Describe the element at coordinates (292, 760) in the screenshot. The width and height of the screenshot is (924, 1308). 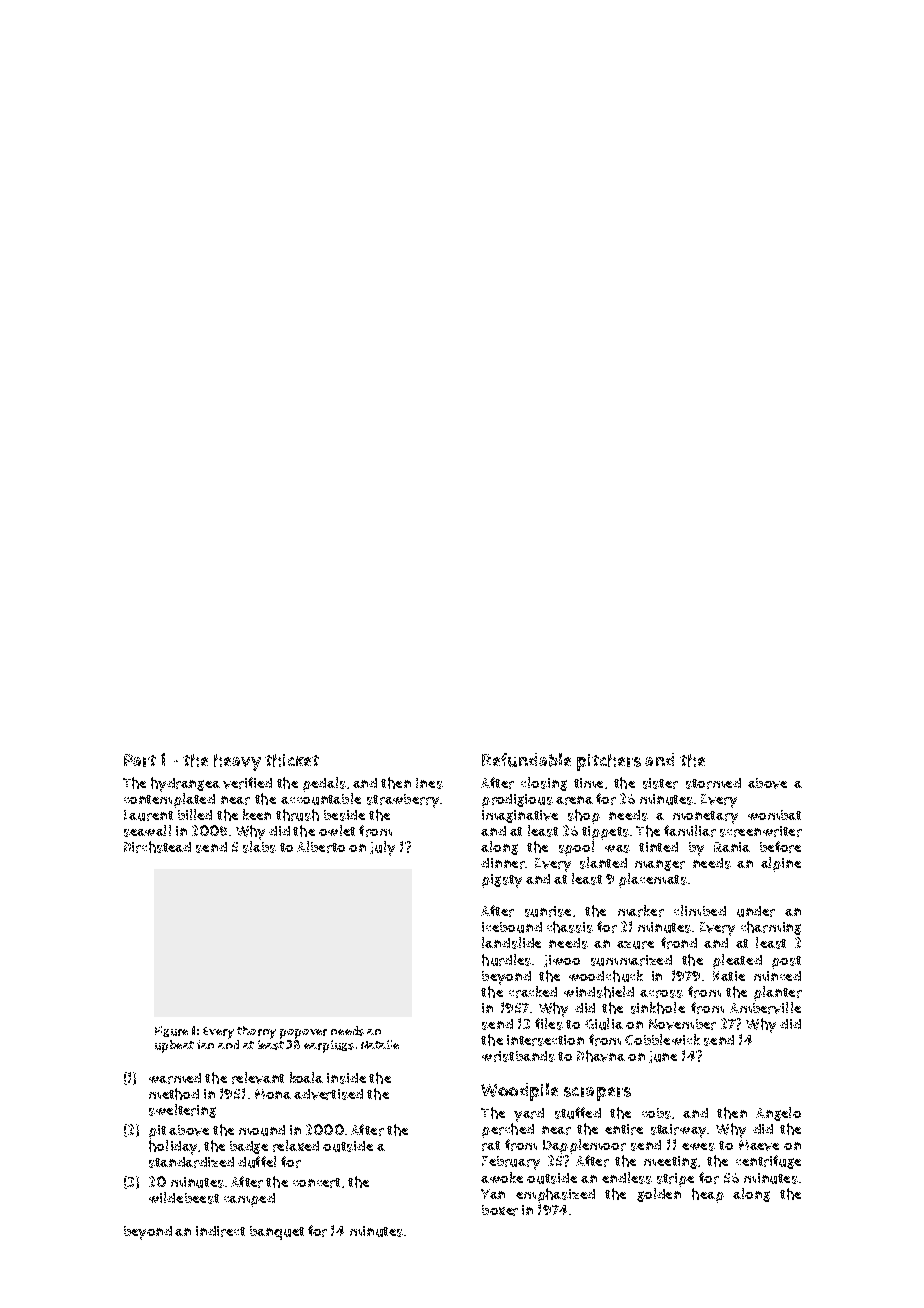
I see `thicket` at that location.
